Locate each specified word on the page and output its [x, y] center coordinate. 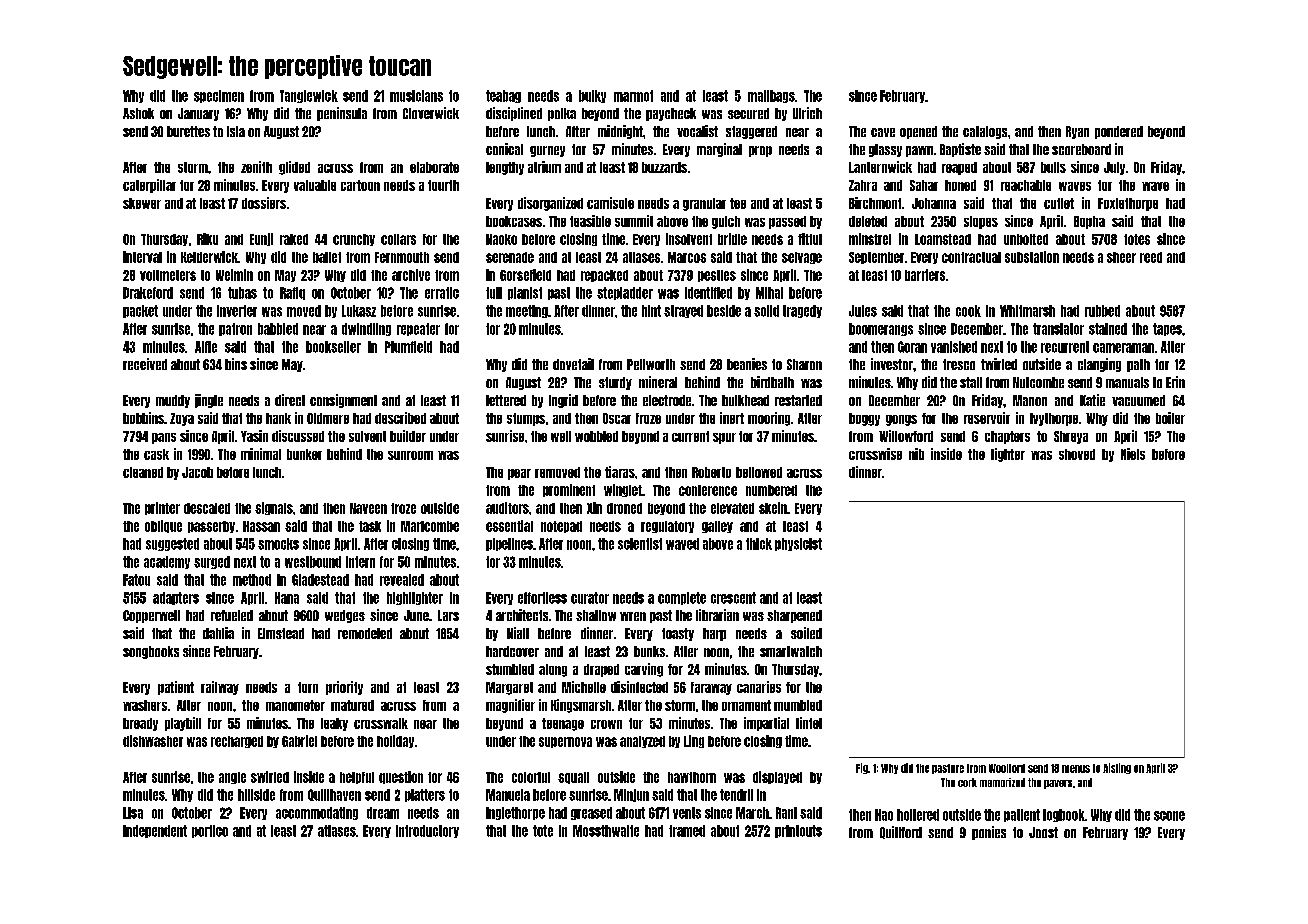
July [1114, 168]
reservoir [987, 418]
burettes [188, 131]
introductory [427, 831]
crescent [733, 598]
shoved [1077, 454]
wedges [345, 616]
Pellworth [651, 364]
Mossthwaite [606, 831]
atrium [544, 167]
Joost [1043, 832]
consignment [343, 401]
